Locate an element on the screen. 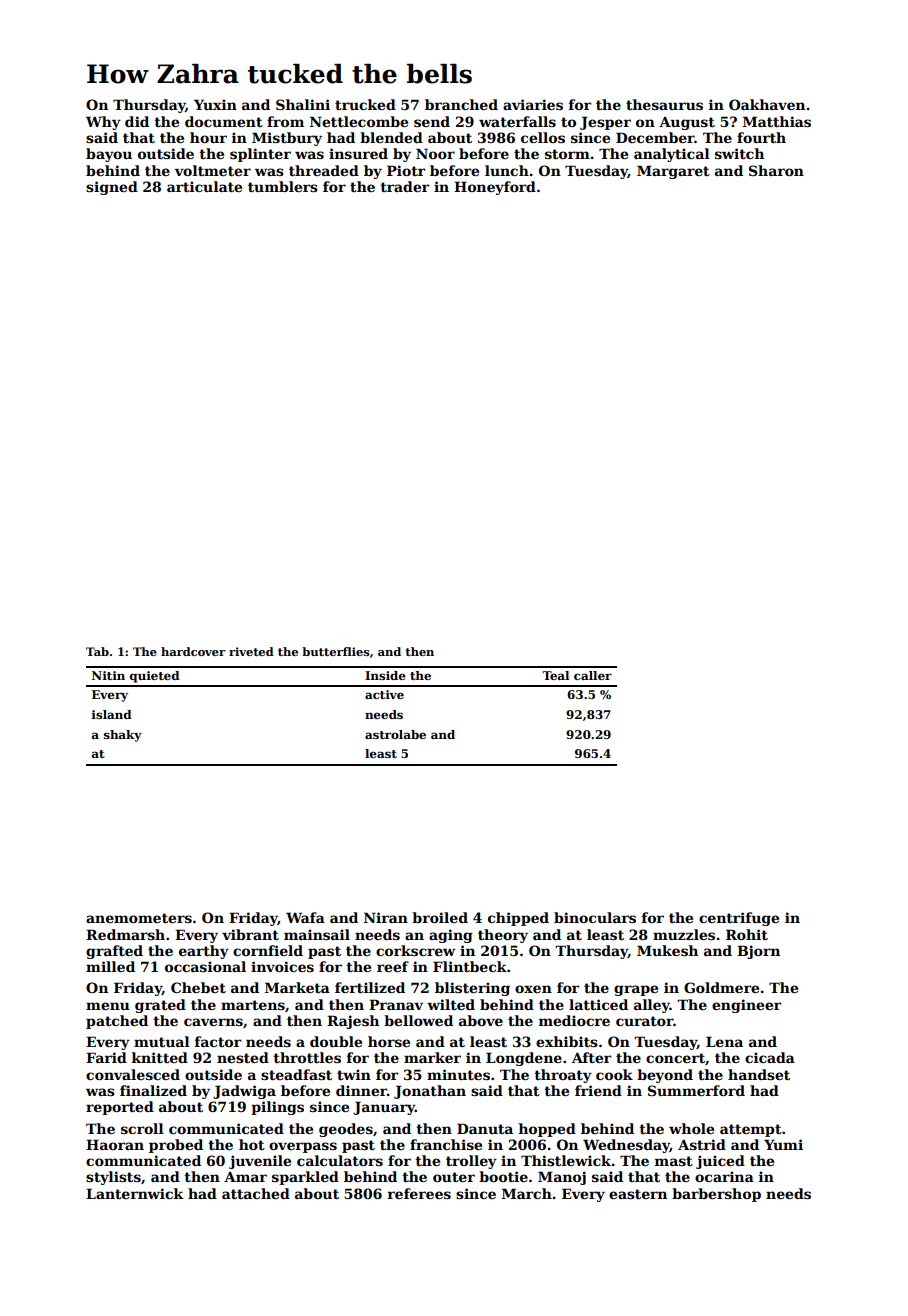 This screenshot has width=908, height=1316. astrolabe is located at coordinates (395, 734).
